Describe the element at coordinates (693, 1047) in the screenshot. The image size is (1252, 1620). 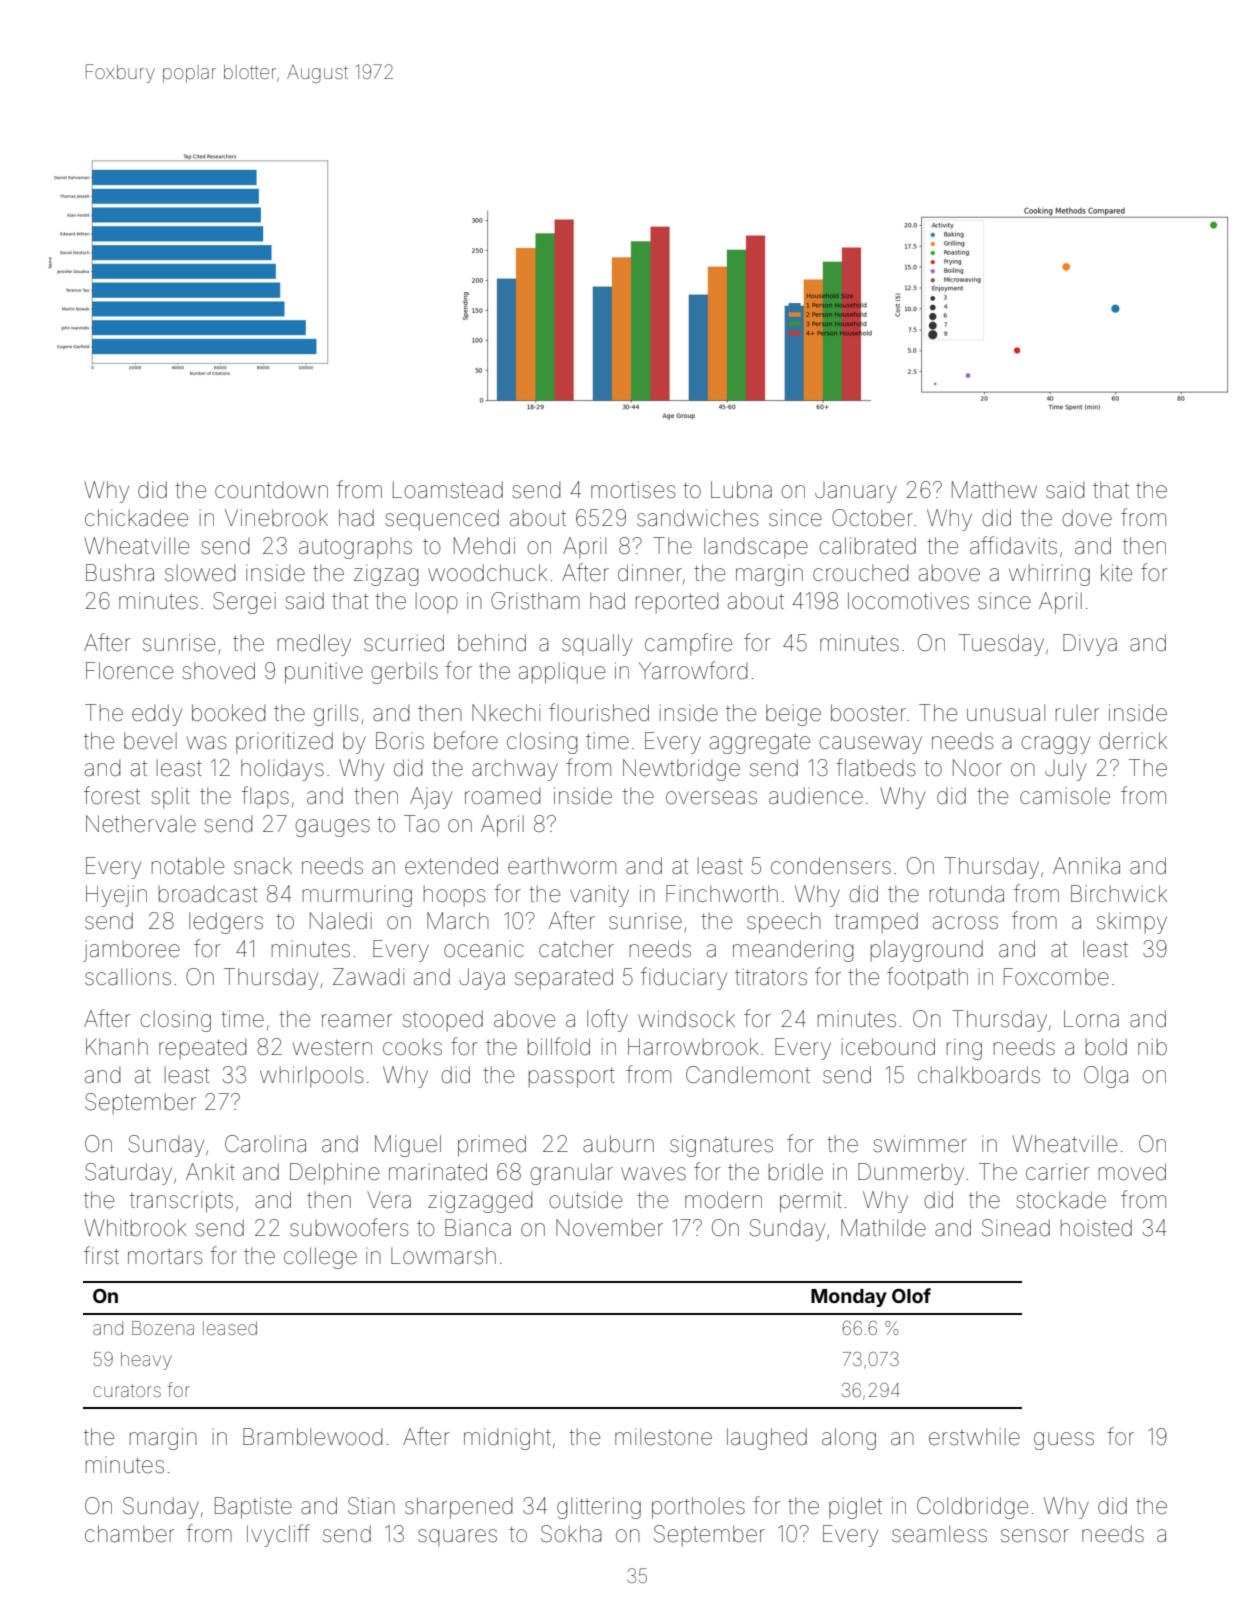
I see `Harrowbrook` at that location.
